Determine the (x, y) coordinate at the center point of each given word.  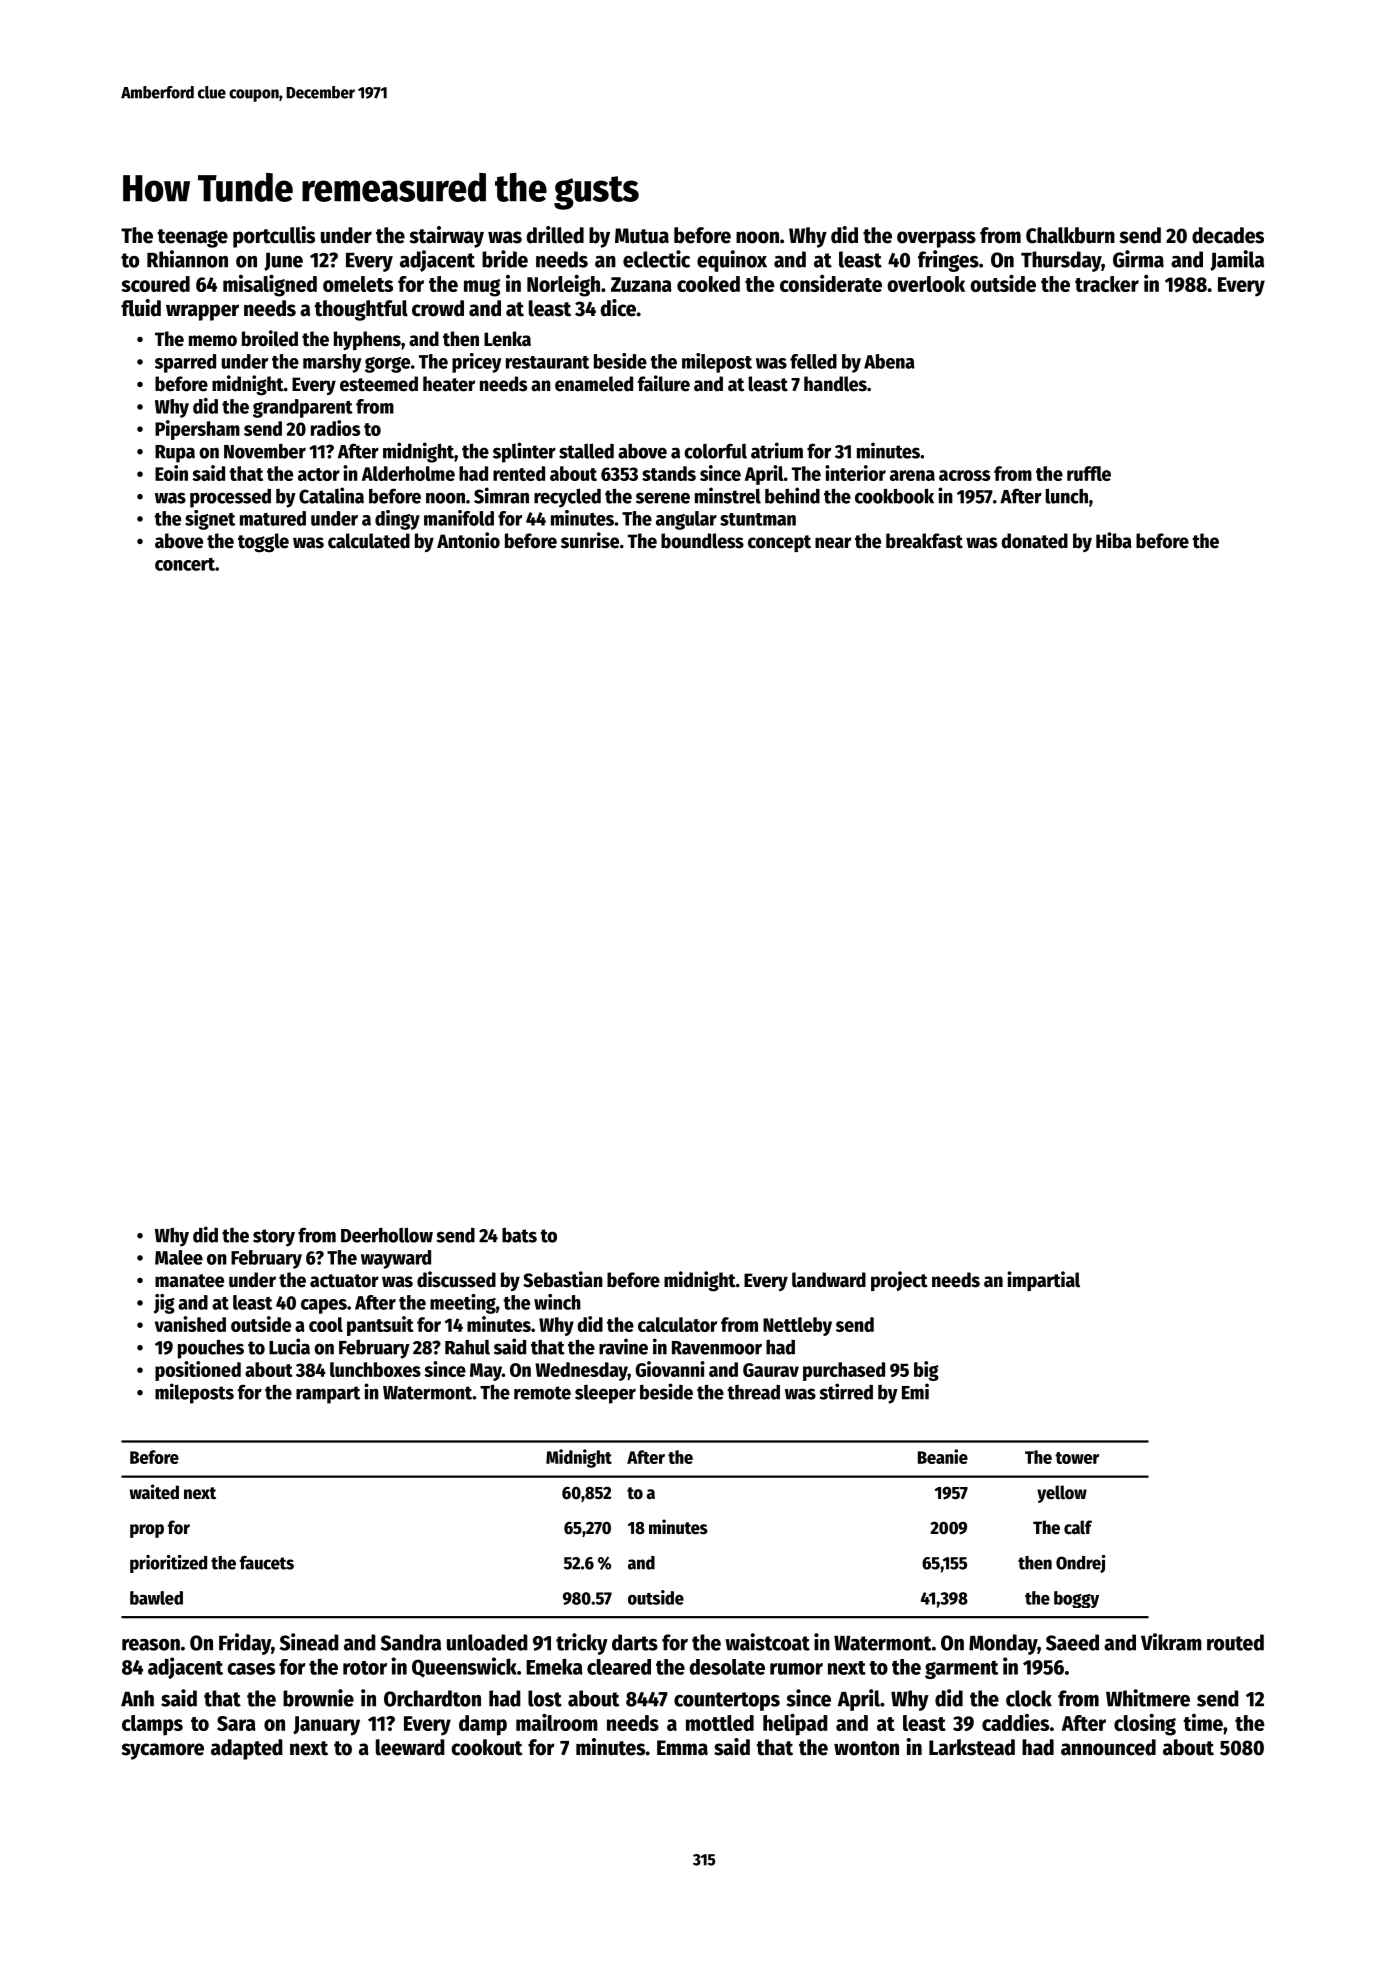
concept (779, 543)
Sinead (309, 1642)
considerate (831, 283)
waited (154, 1492)
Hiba (1114, 540)
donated (1034, 541)
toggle (263, 543)
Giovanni (670, 1369)
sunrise (590, 540)
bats (519, 1235)
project (899, 1281)
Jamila (1237, 260)
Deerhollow (387, 1235)
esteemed (379, 384)
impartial (1043, 1281)
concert (185, 564)
